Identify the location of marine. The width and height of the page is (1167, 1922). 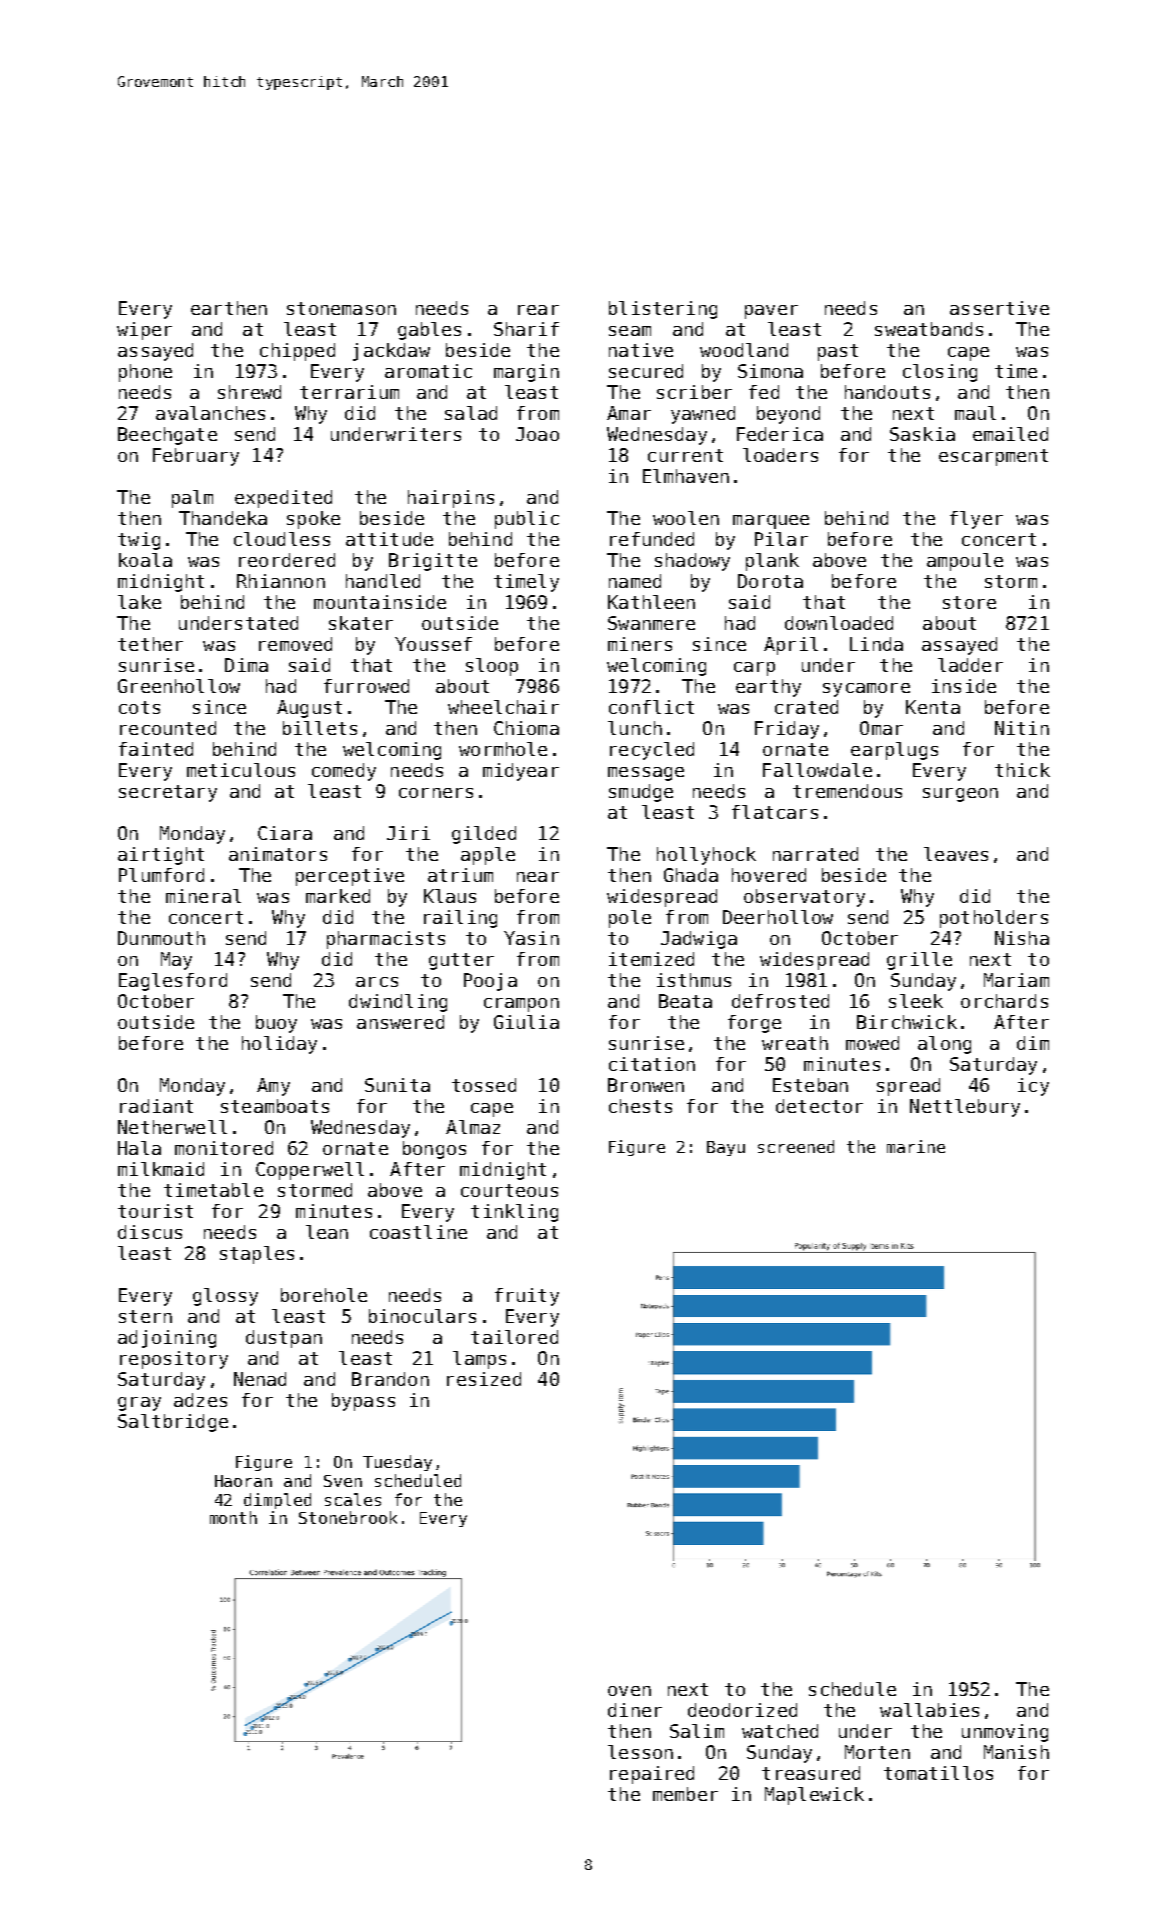
(916, 1146).
